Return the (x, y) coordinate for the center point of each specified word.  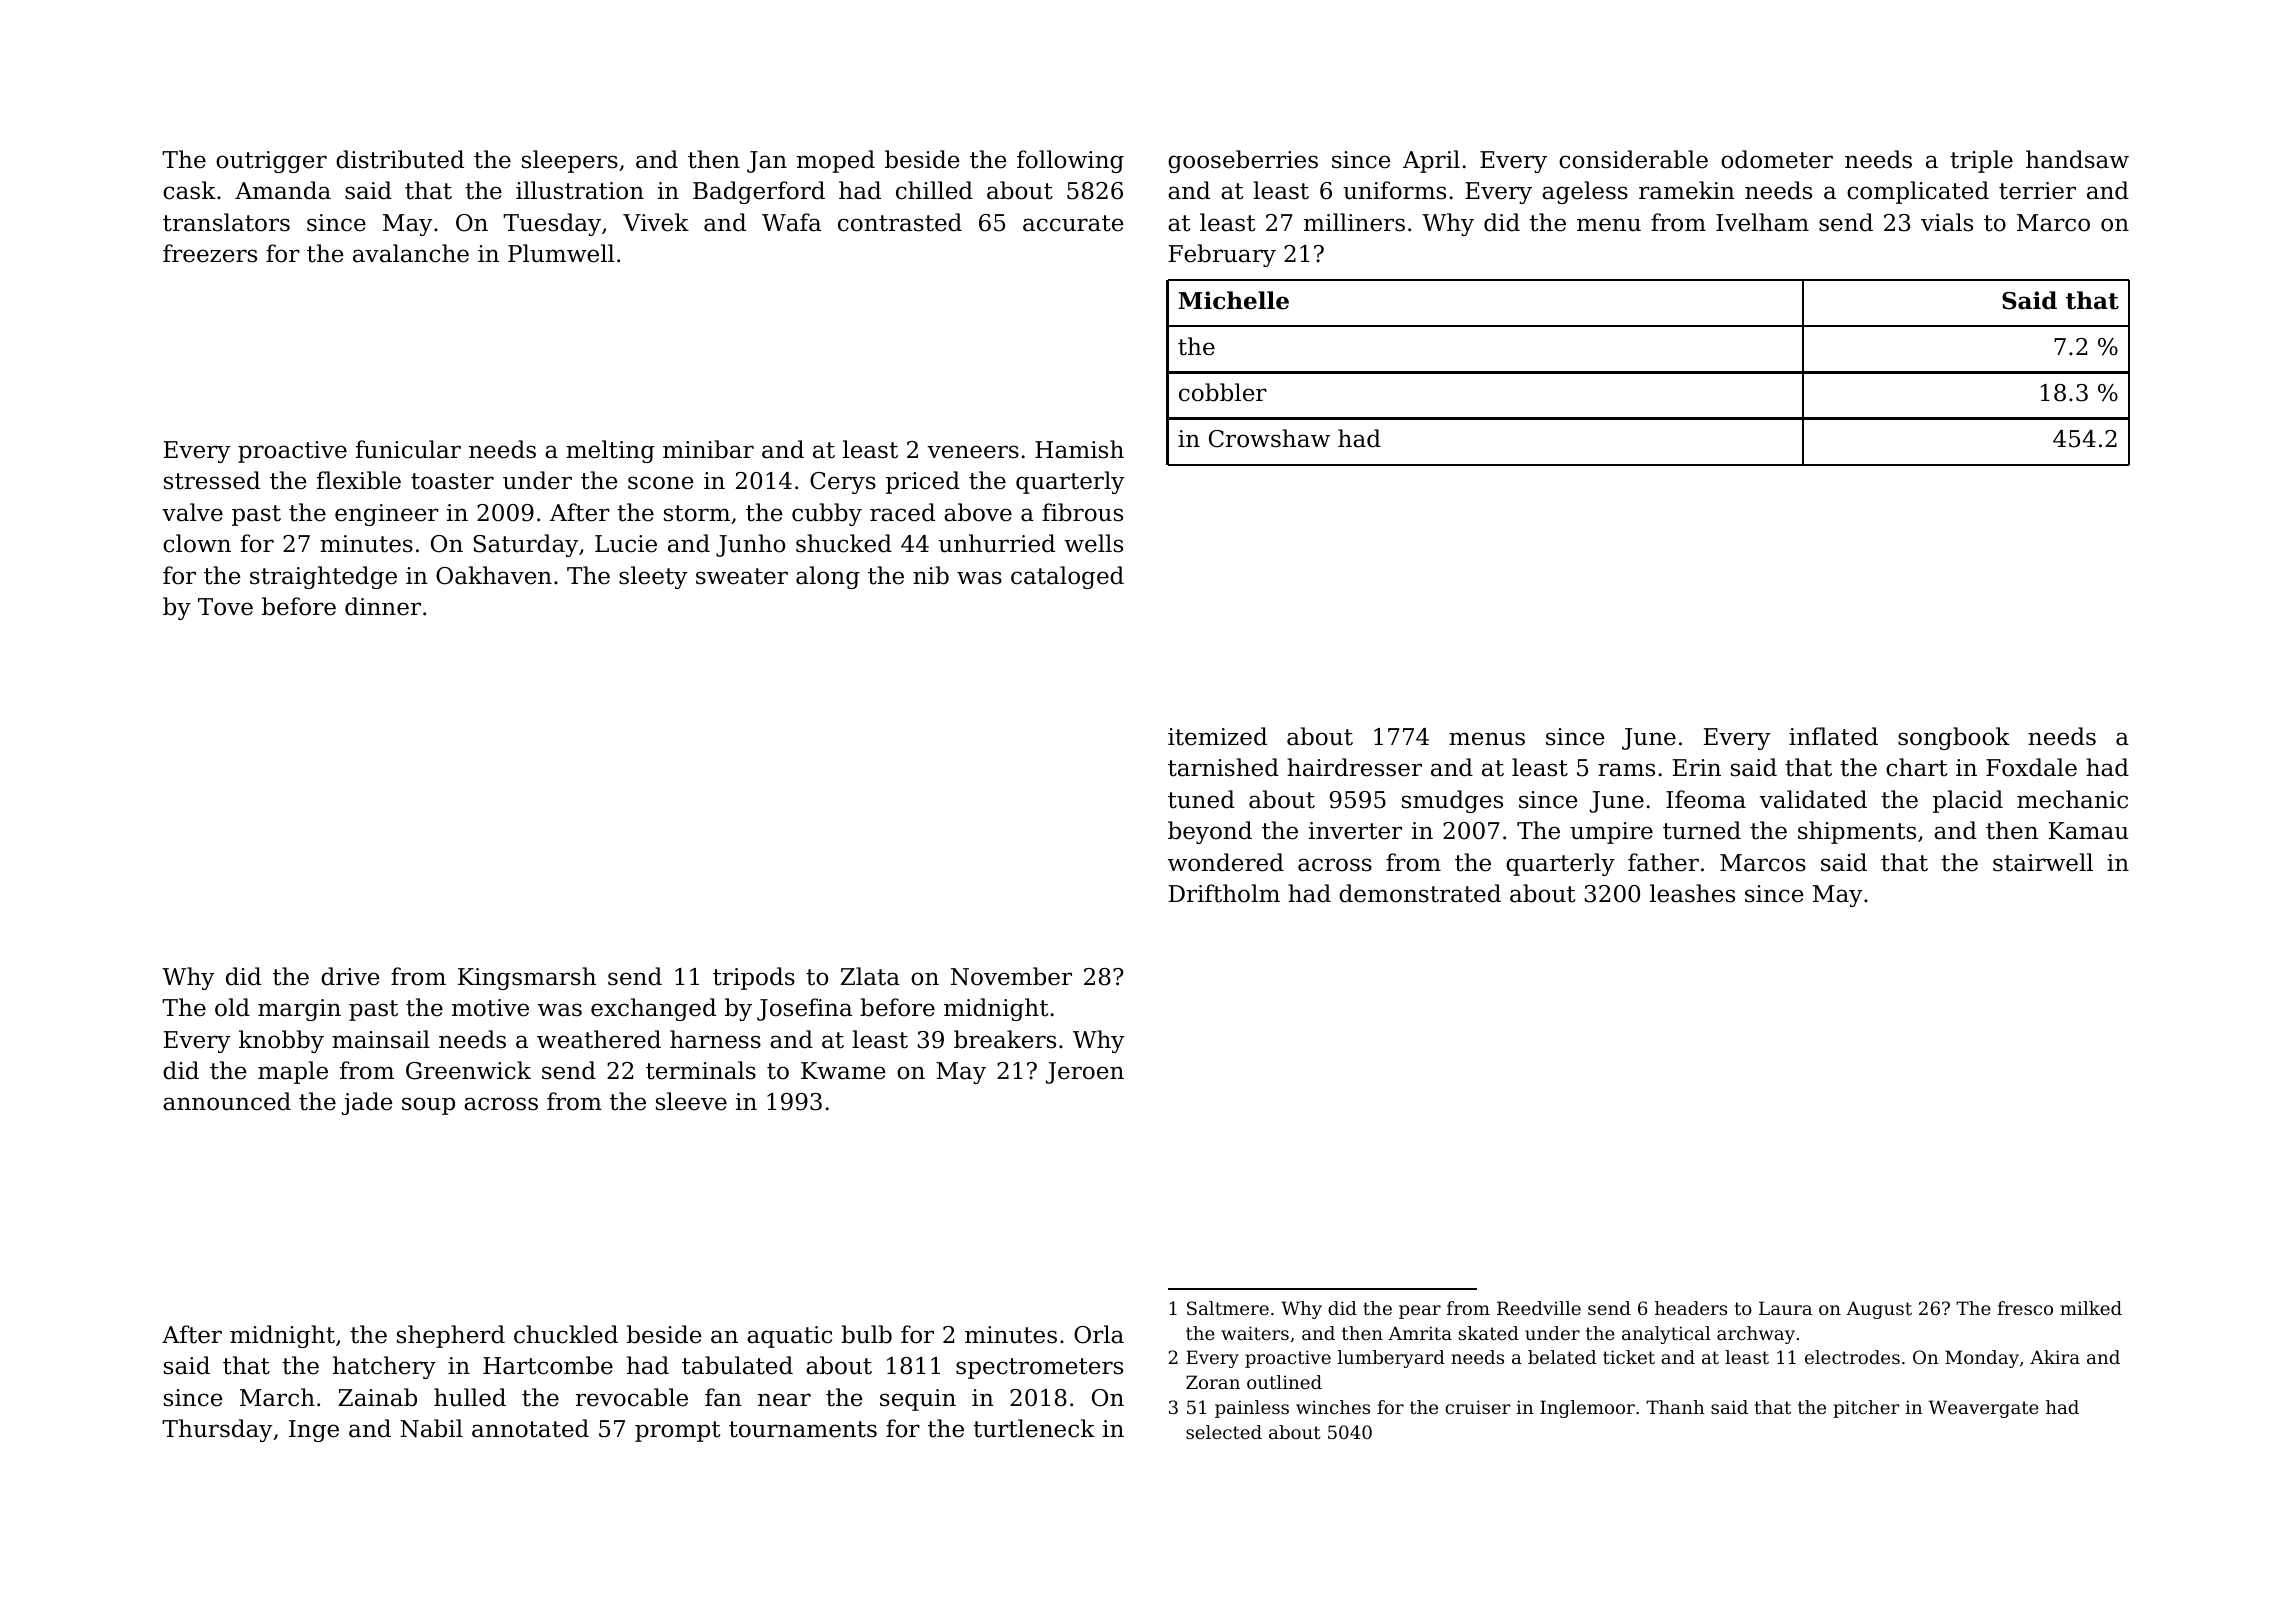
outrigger (271, 162)
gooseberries (1243, 161)
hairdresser (1354, 767)
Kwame (843, 1071)
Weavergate (1983, 1409)
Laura (1785, 1308)
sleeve (691, 1101)
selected (1224, 1432)
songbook (1954, 738)
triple (1981, 161)
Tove (225, 607)
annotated (530, 1428)
